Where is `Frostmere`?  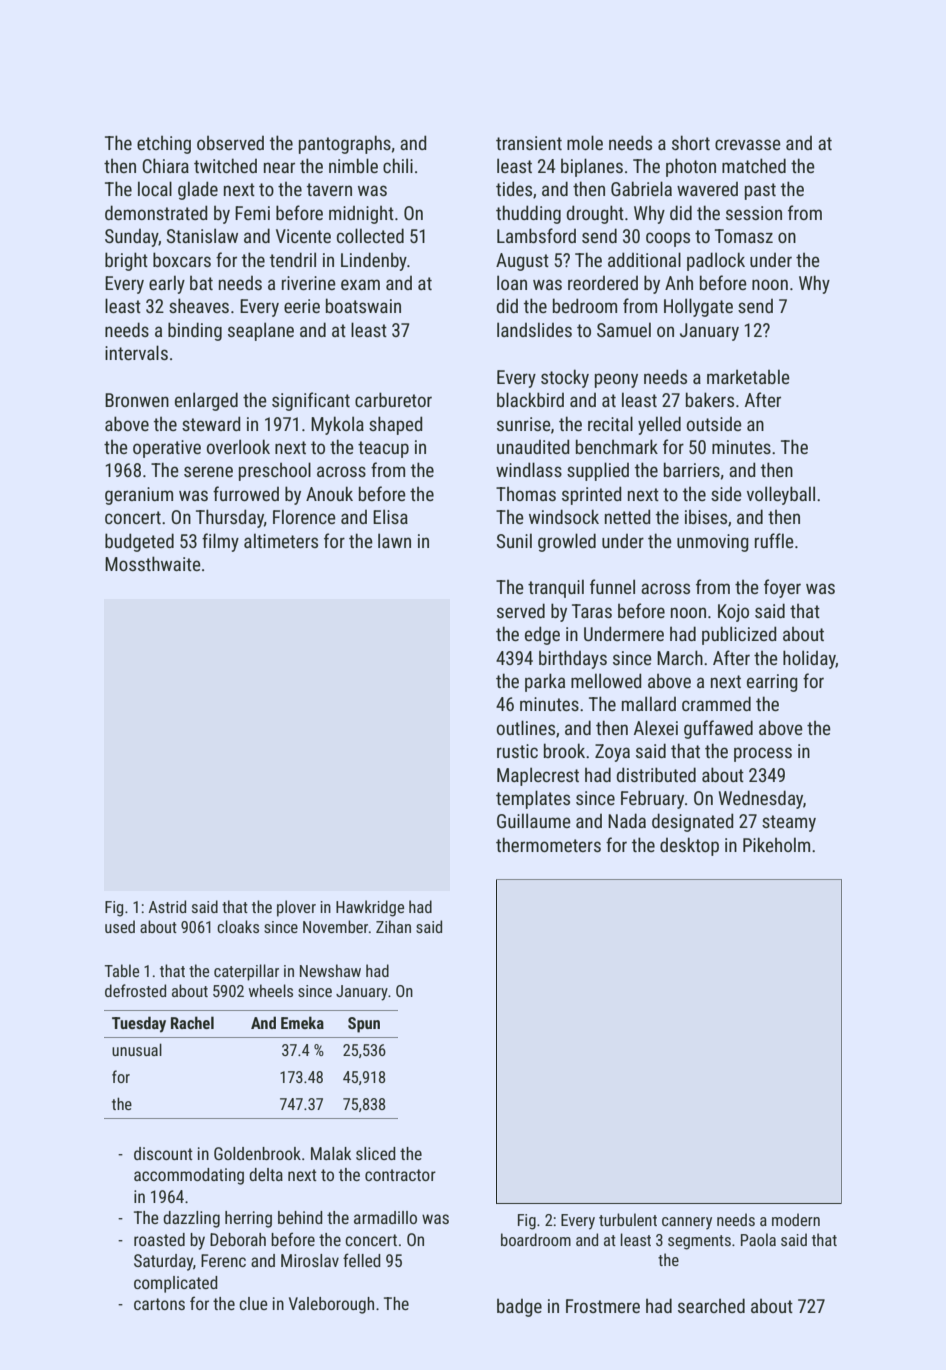
Frostmere is located at coordinates (603, 1306).
